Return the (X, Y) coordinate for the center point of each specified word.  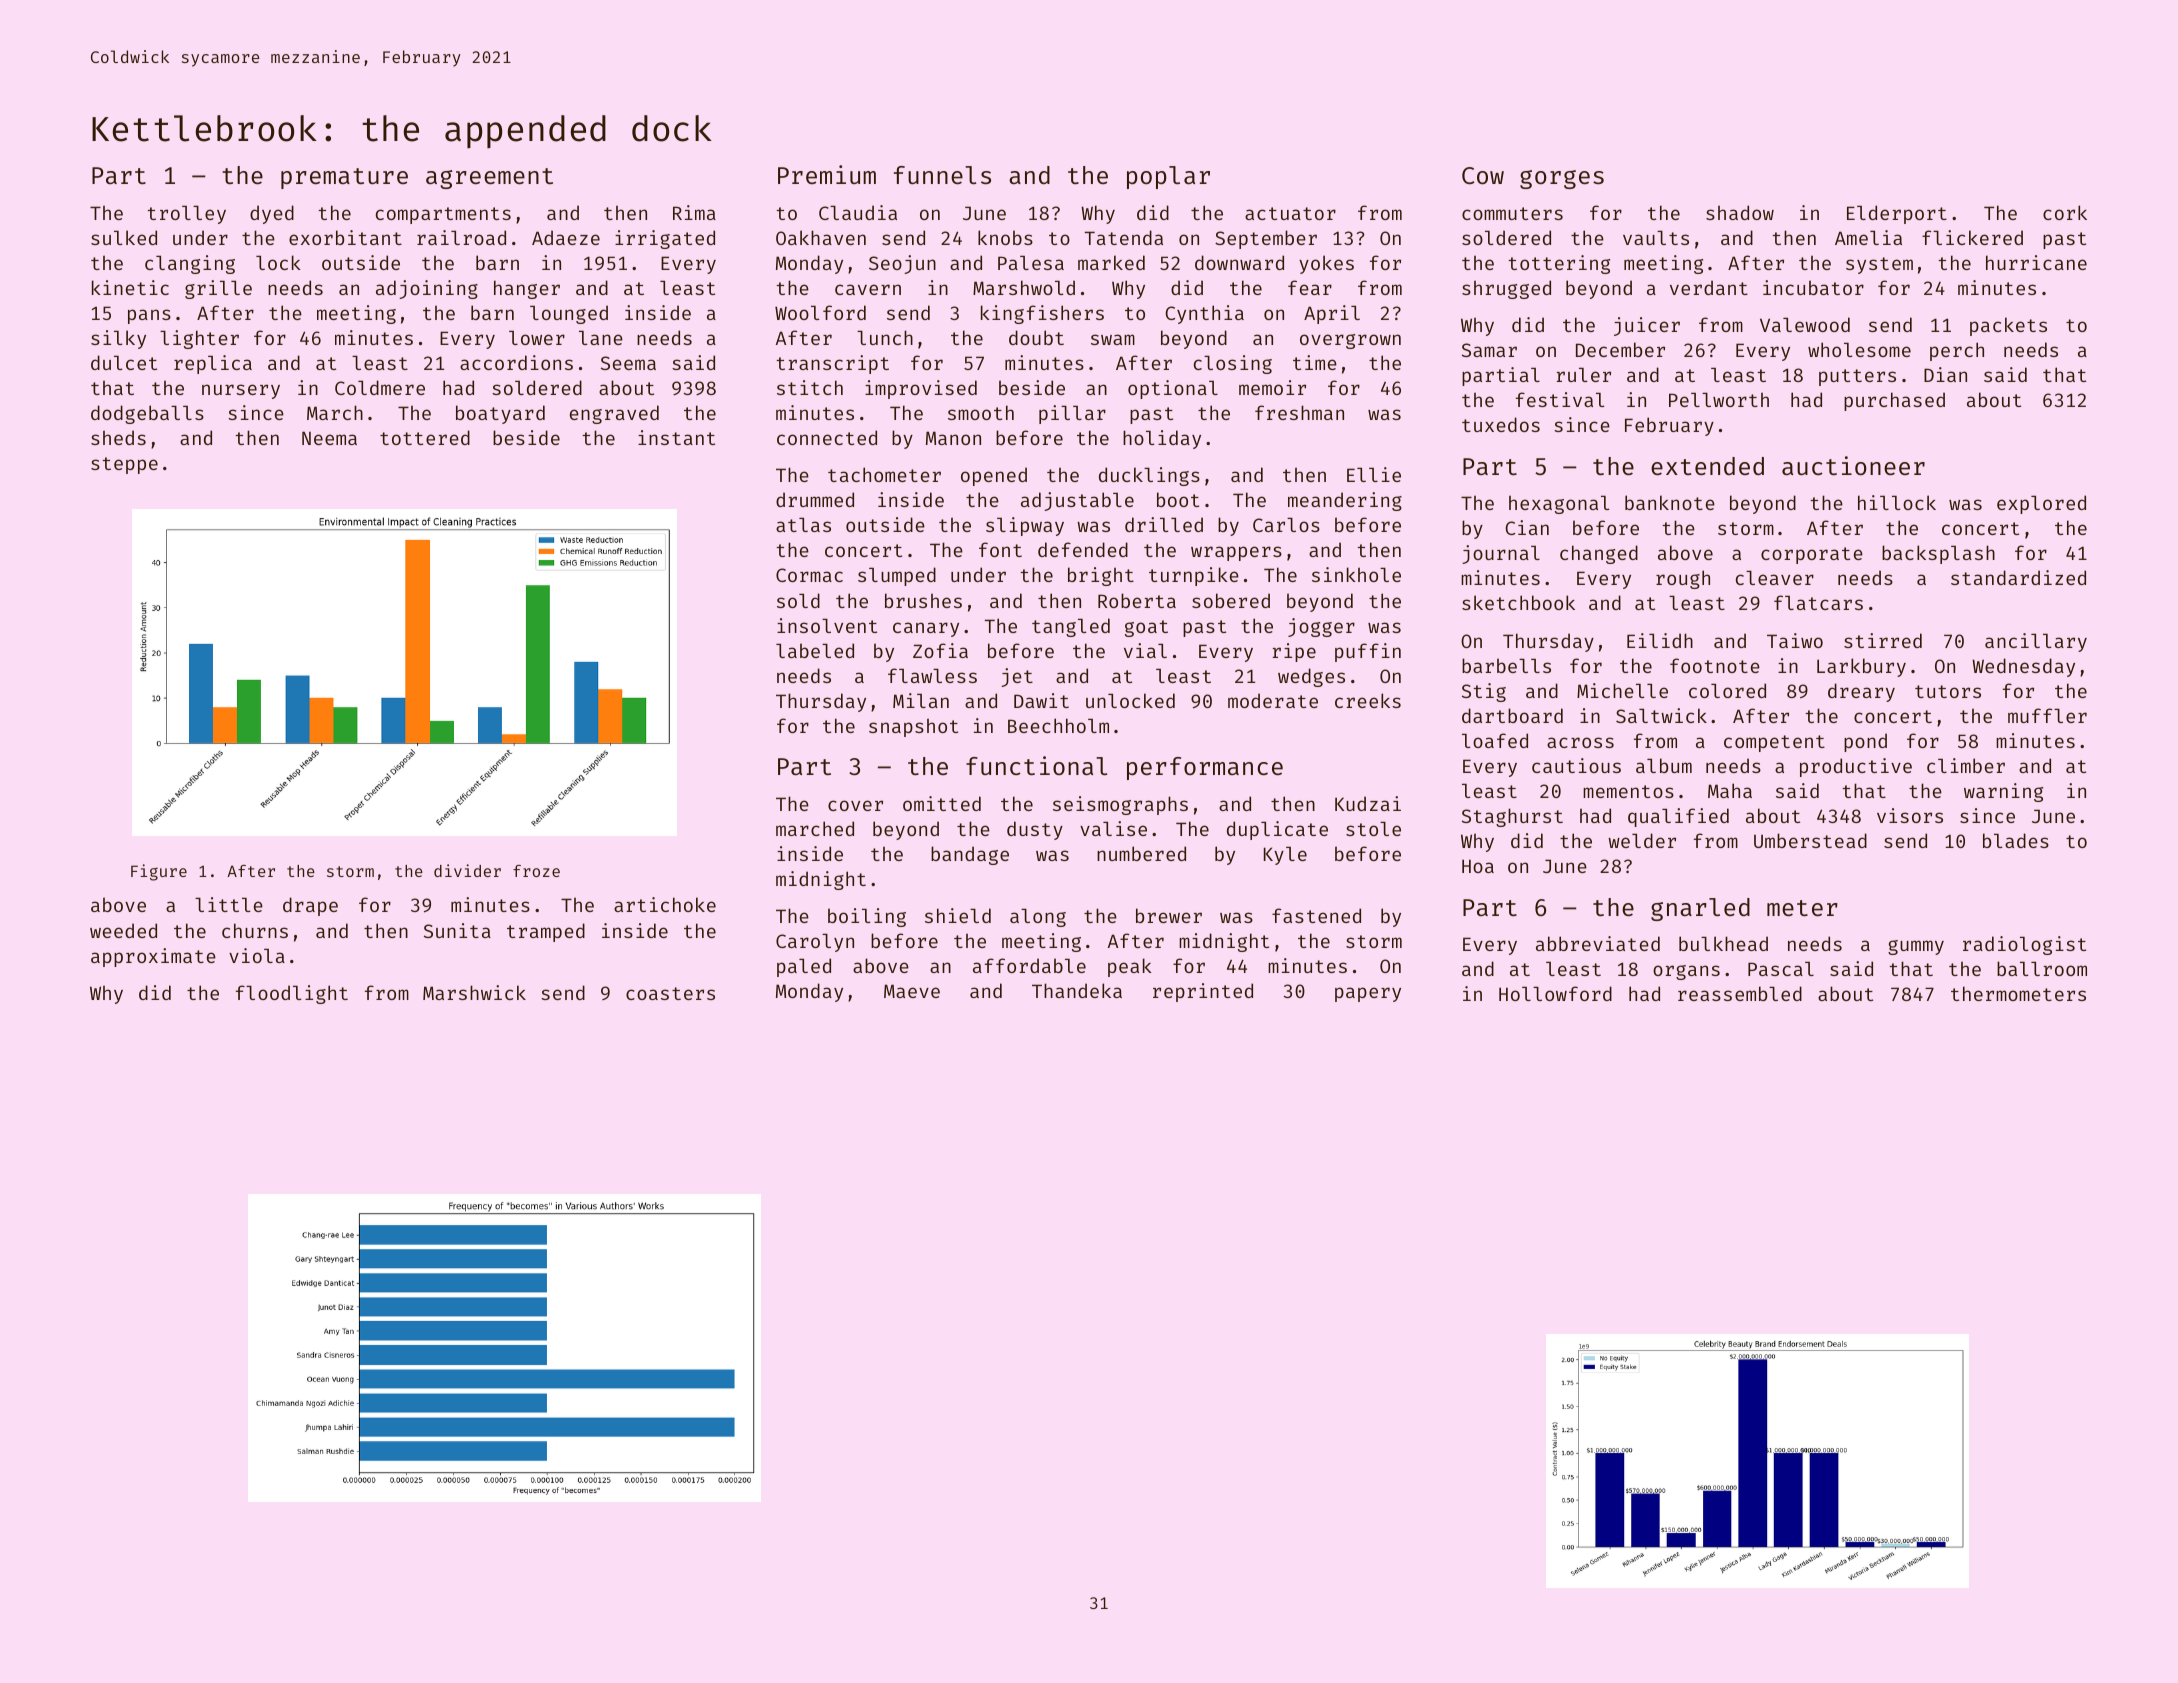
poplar (1168, 177)
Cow (1483, 175)
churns (255, 930)
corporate (1812, 555)
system (1879, 265)
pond (1865, 742)
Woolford (820, 312)
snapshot (913, 727)
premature (344, 178)
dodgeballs (147, 414)
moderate (1273, 700)
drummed (815, 499)
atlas (803, 525)
